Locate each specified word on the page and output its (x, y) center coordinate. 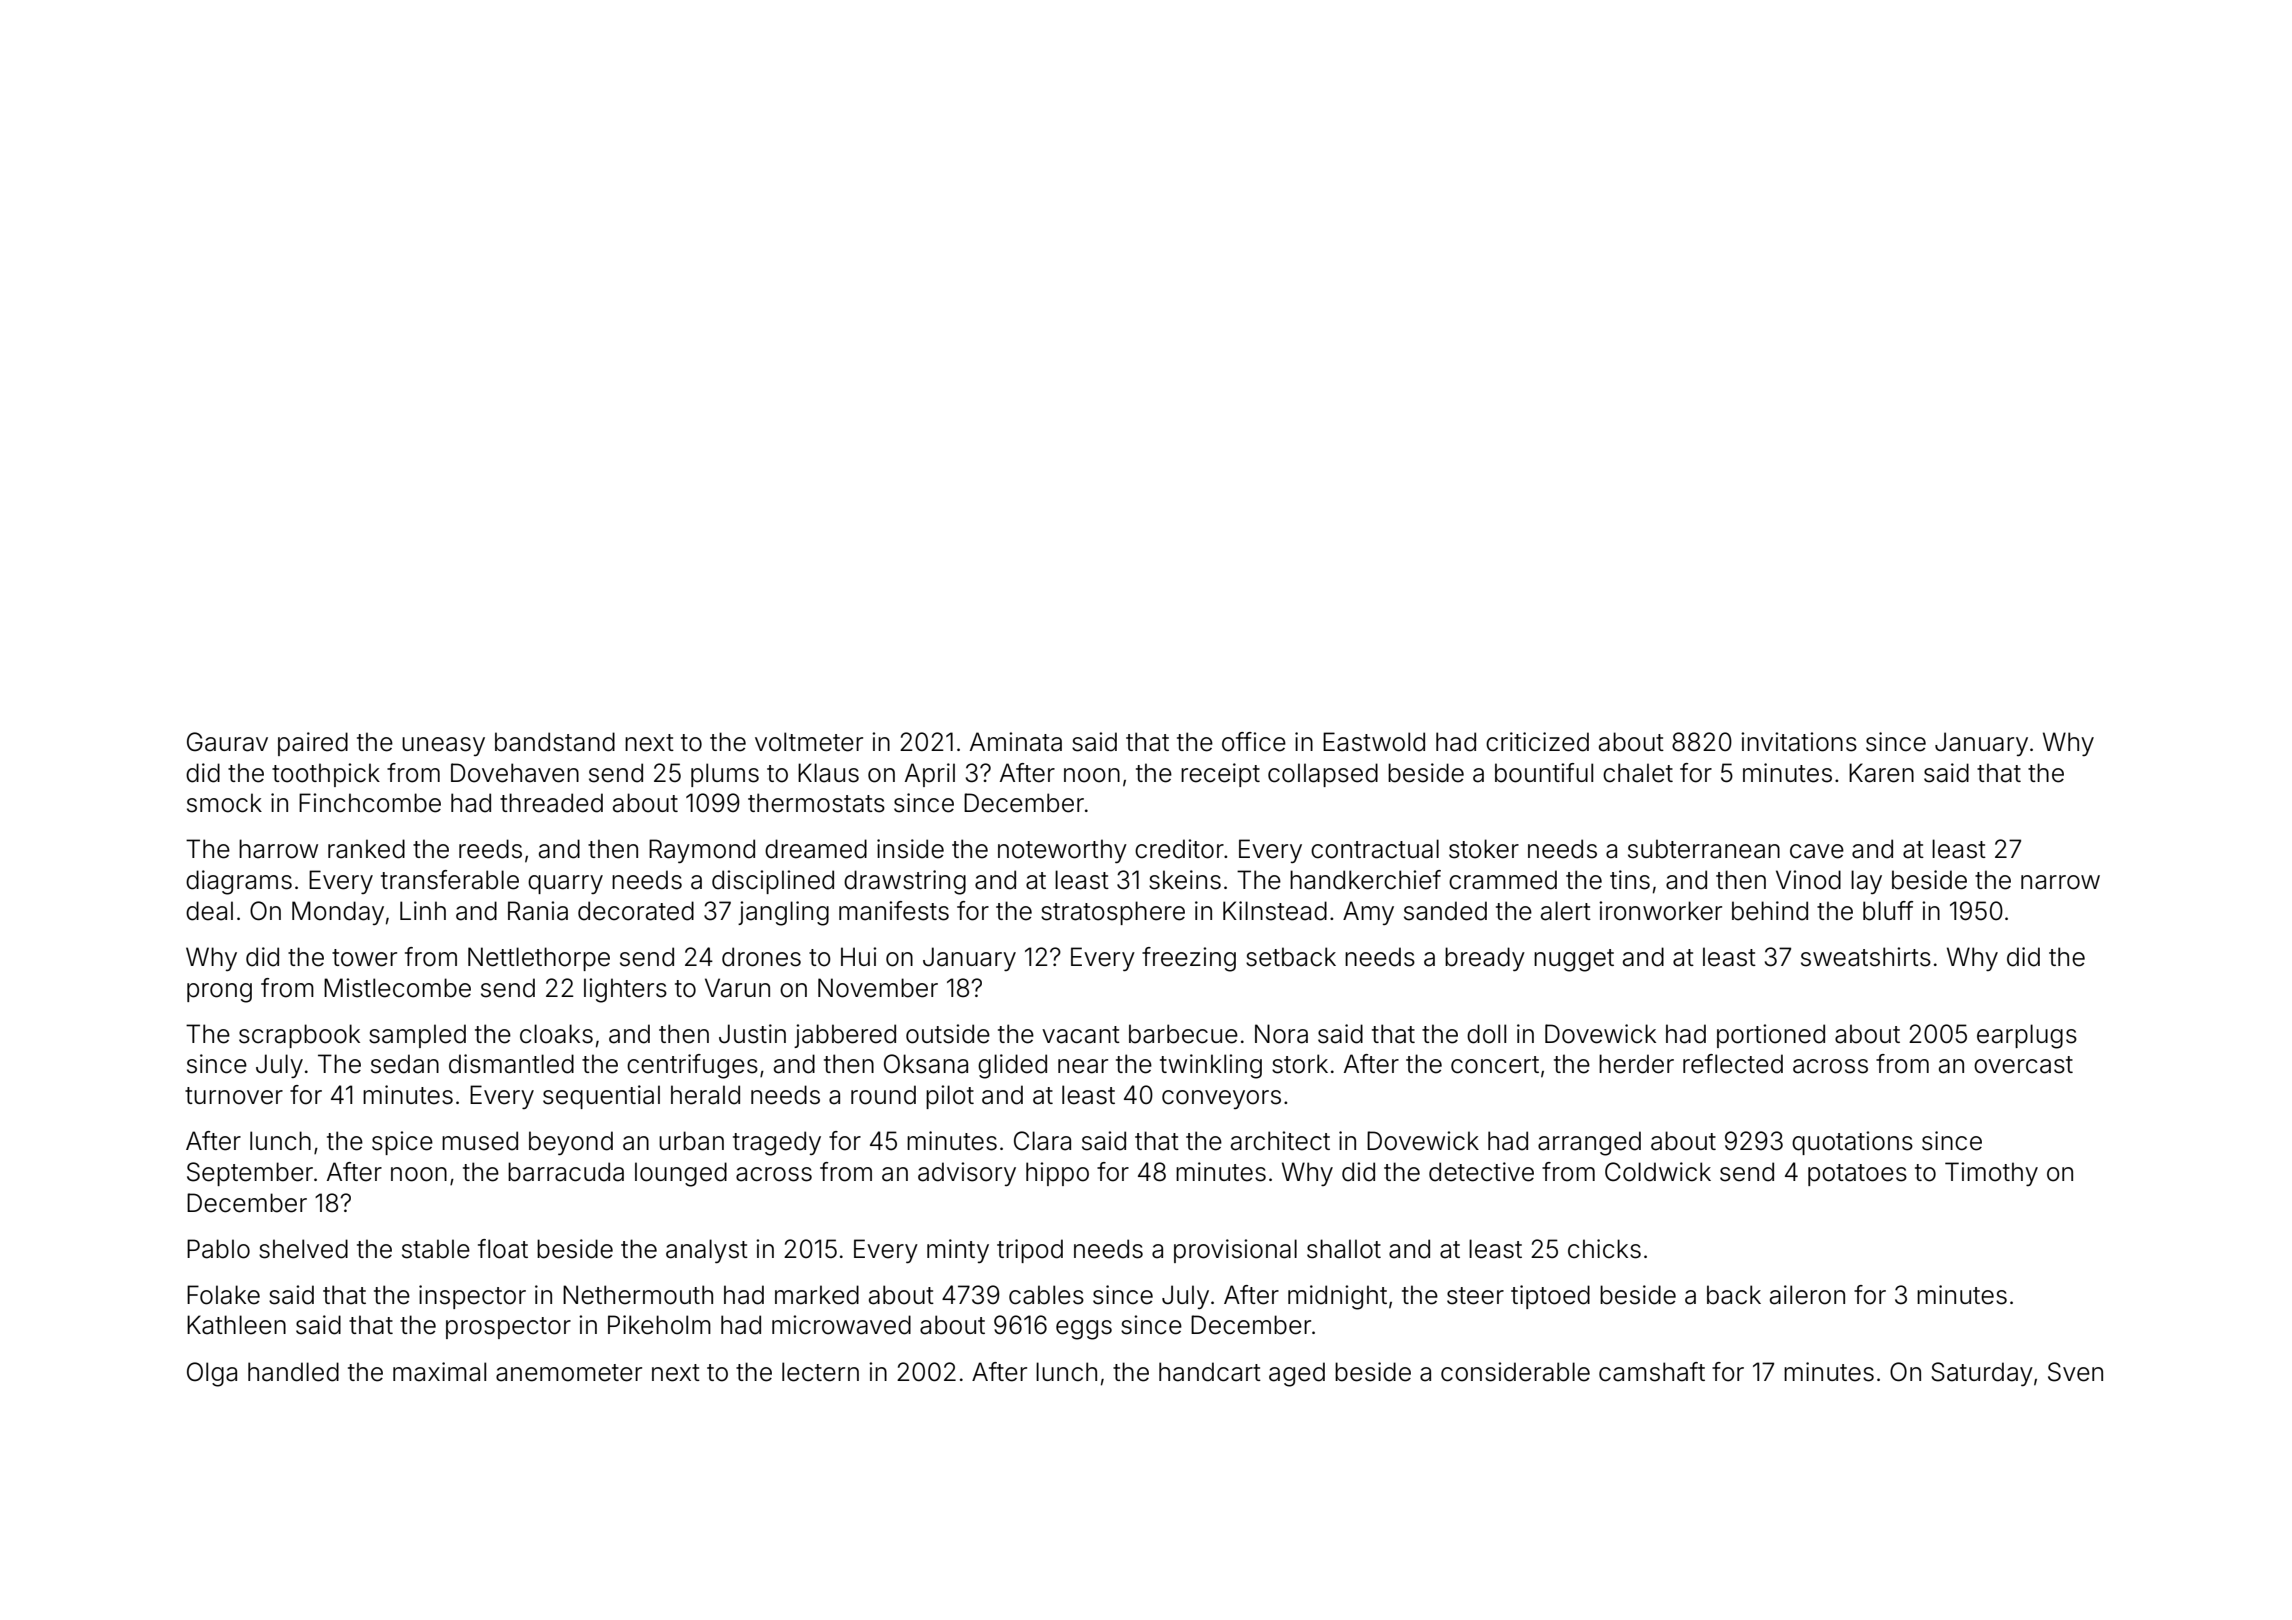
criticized (1537, 742)
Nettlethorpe (539, 959)
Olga (212, 1374)
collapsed (1323, 775)
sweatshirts (1866, 957)
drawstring (905, 882)
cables (1046, 1295)
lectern (820, 1372)
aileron (1807, 1295)
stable (436, 1249)
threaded (551, 803)
